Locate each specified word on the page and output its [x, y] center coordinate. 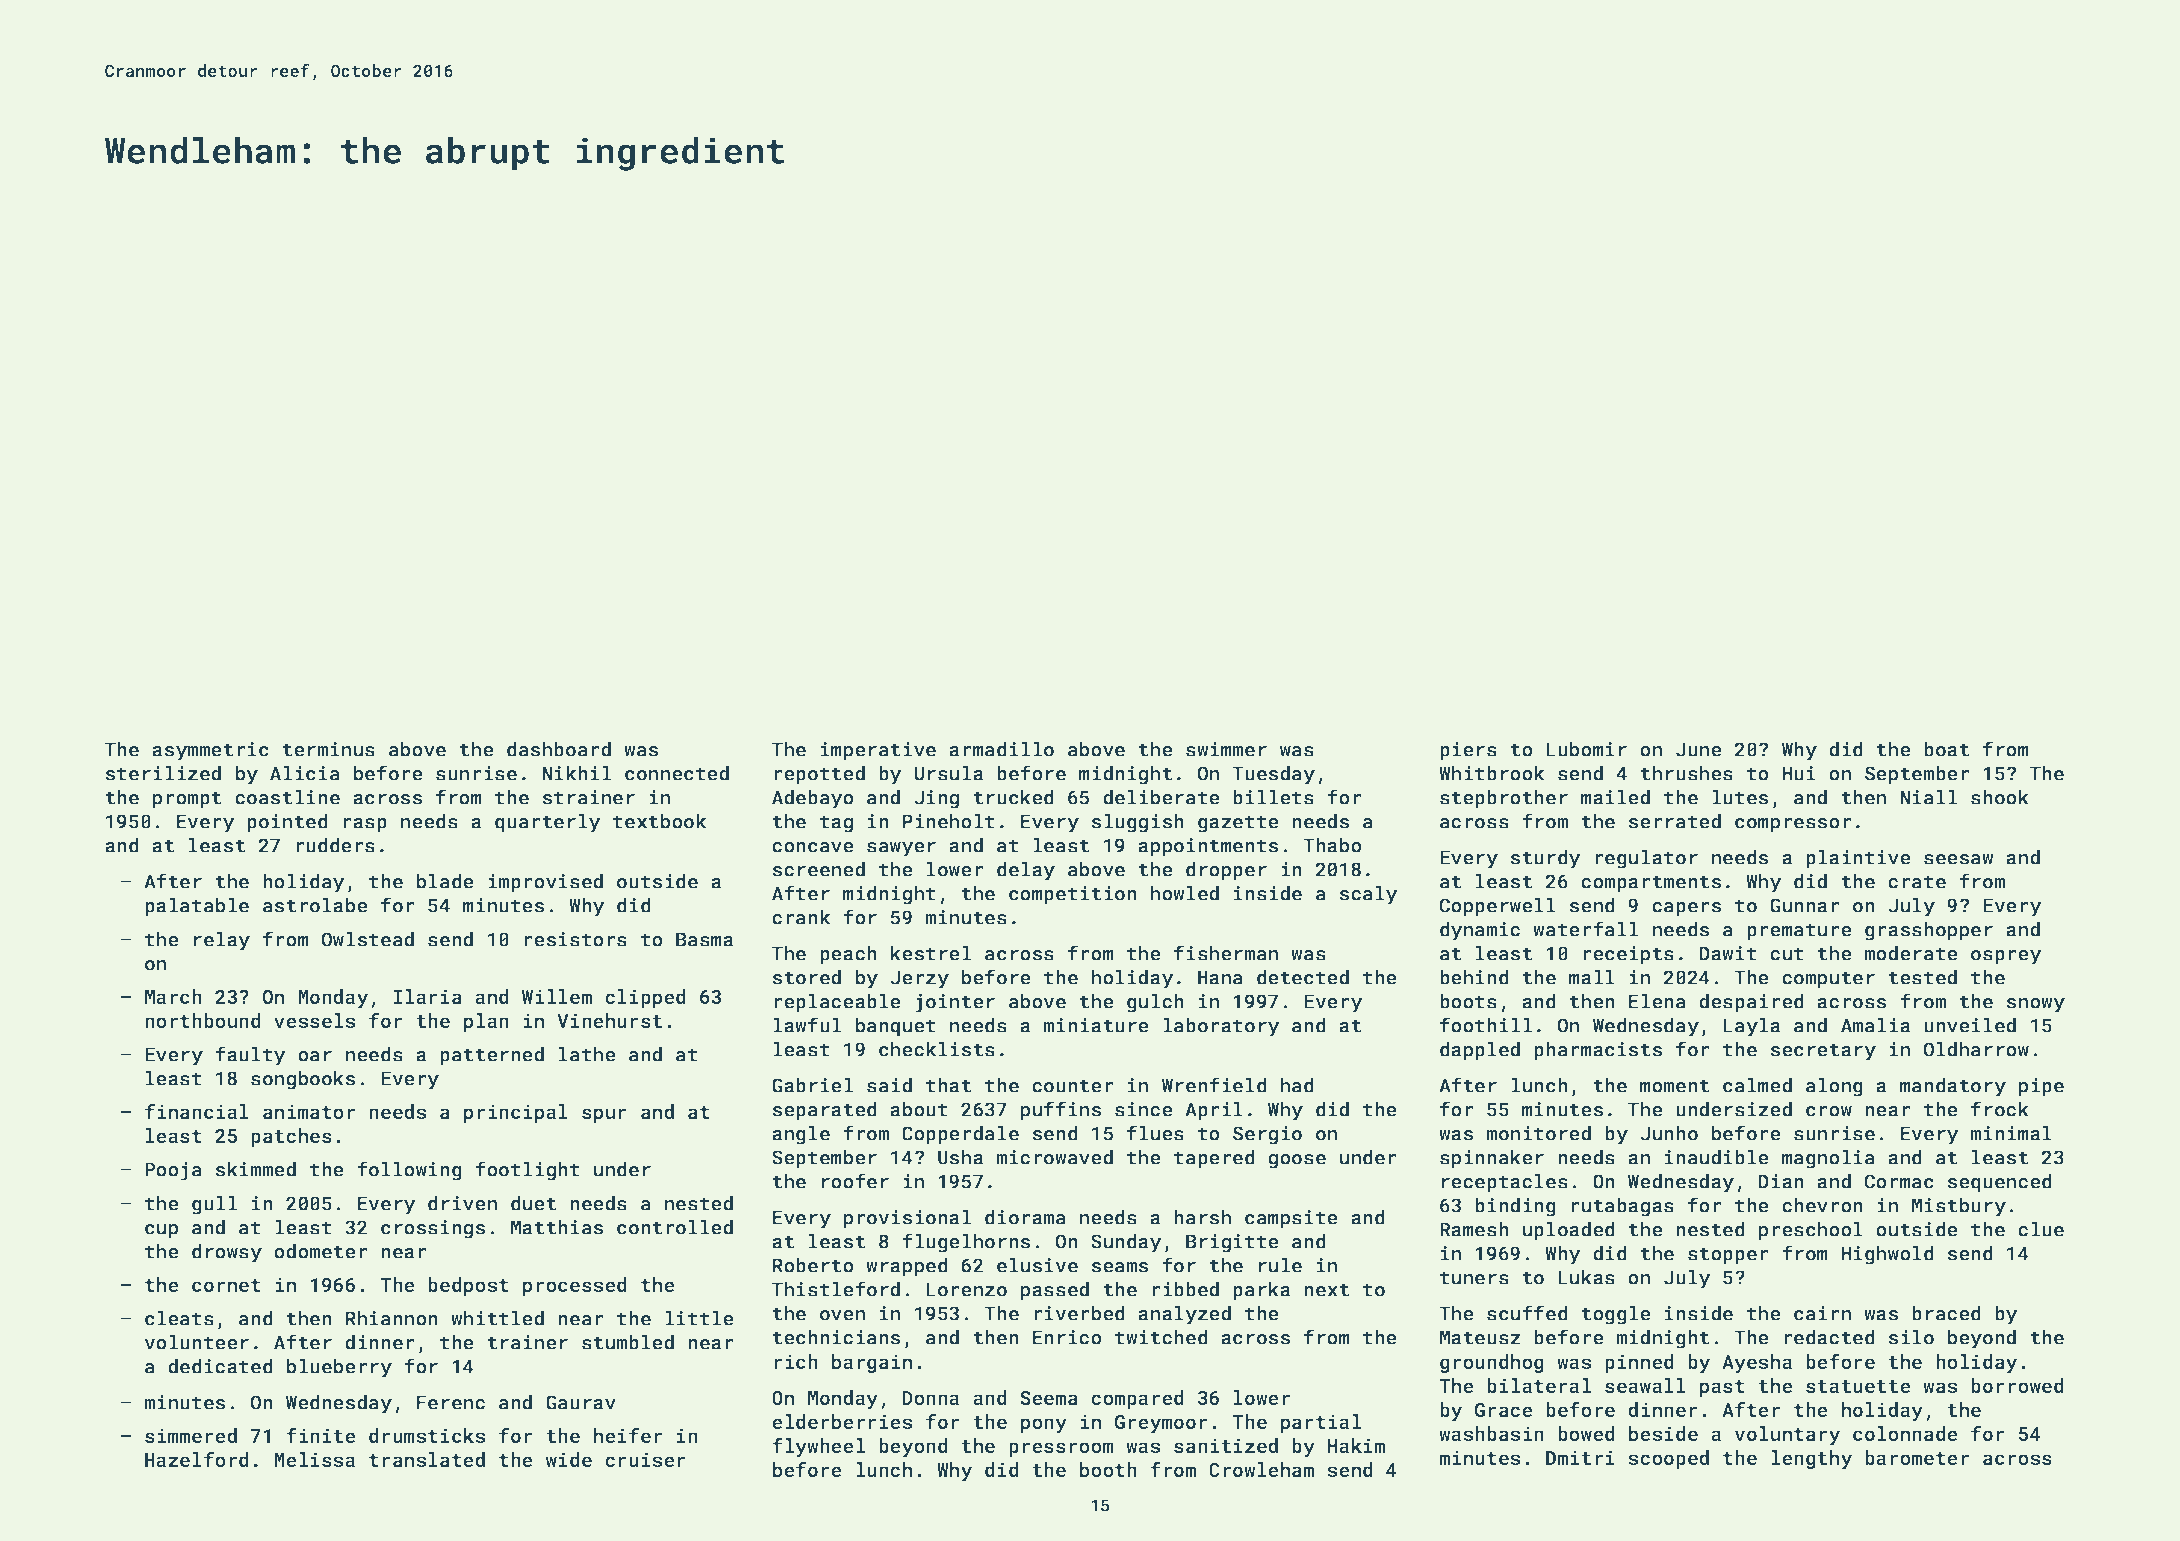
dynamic [1480, 931]
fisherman [1226, 953]
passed [1055, 1291]
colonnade [1905, 1433]
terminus [328, 749]
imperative [878, 751]
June [1699, 749]
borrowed [2017, 1385]
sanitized [1226, 1445]
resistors [575, 939]
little [699, 1318]
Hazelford [197, 1459]
